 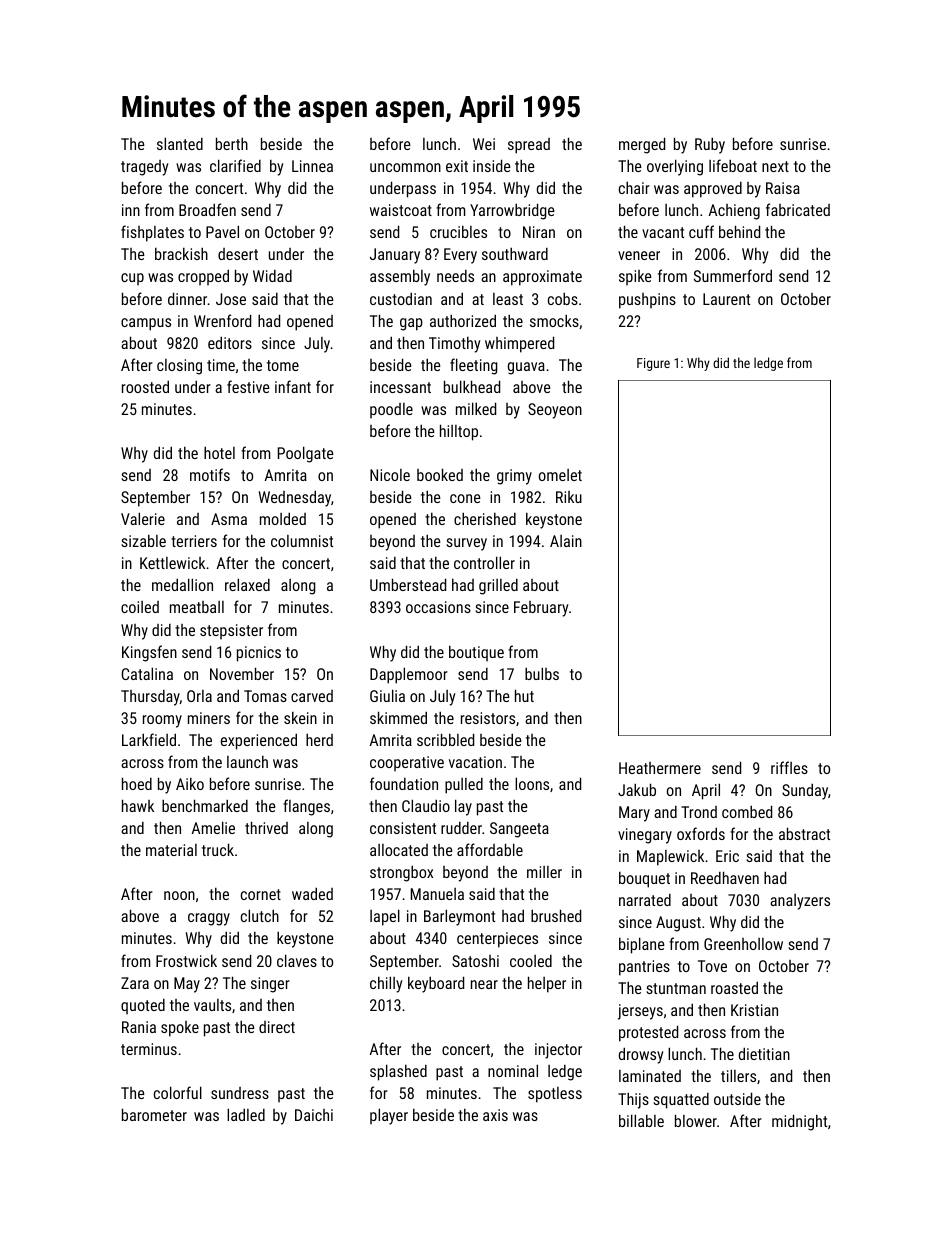 What do you see at coordinates (754, 1010) in the image?
I see `Kristian` at bounding box center [754, 1010].
